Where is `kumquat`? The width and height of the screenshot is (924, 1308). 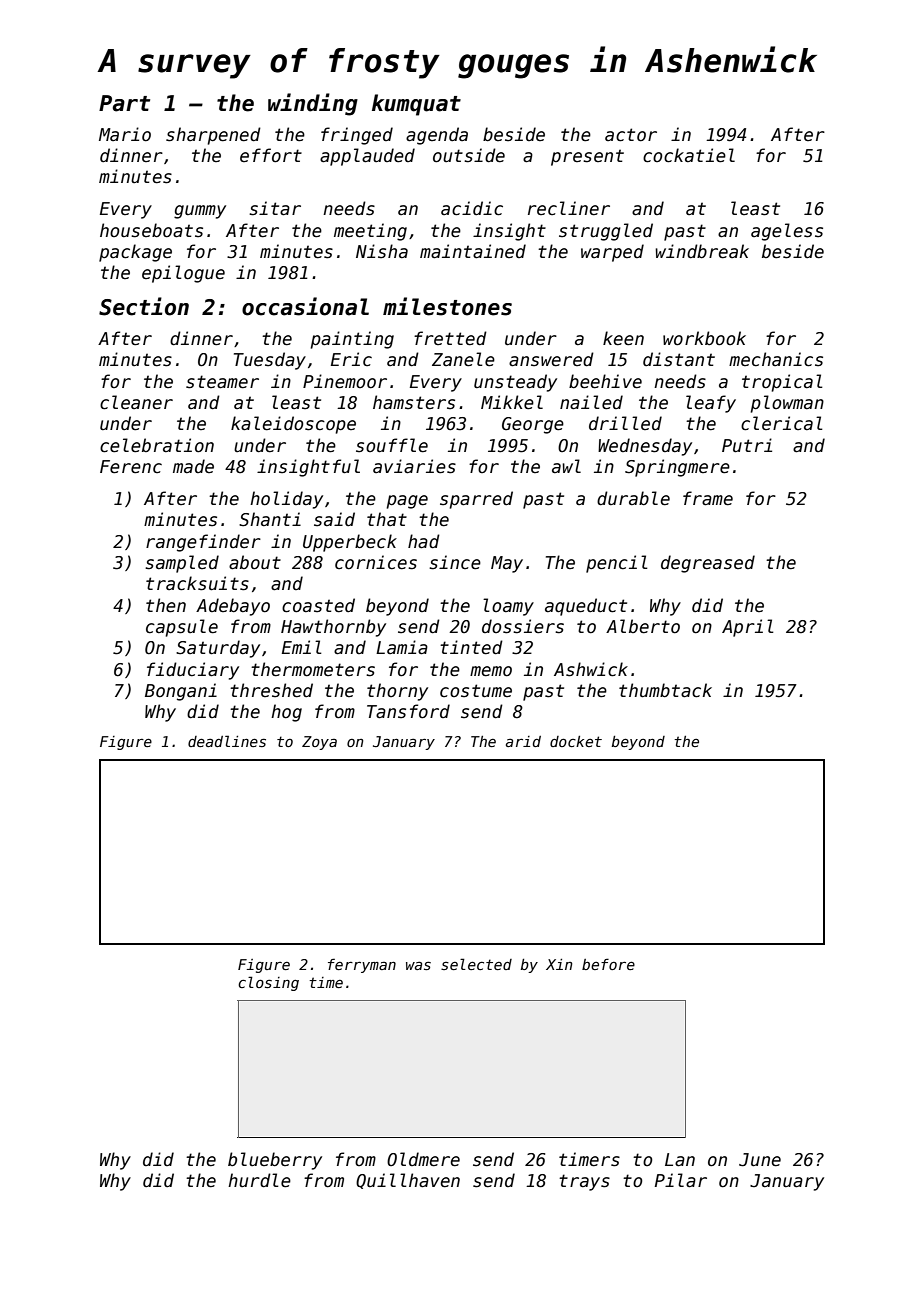 kumquat is located at coordinates (416, 105).
